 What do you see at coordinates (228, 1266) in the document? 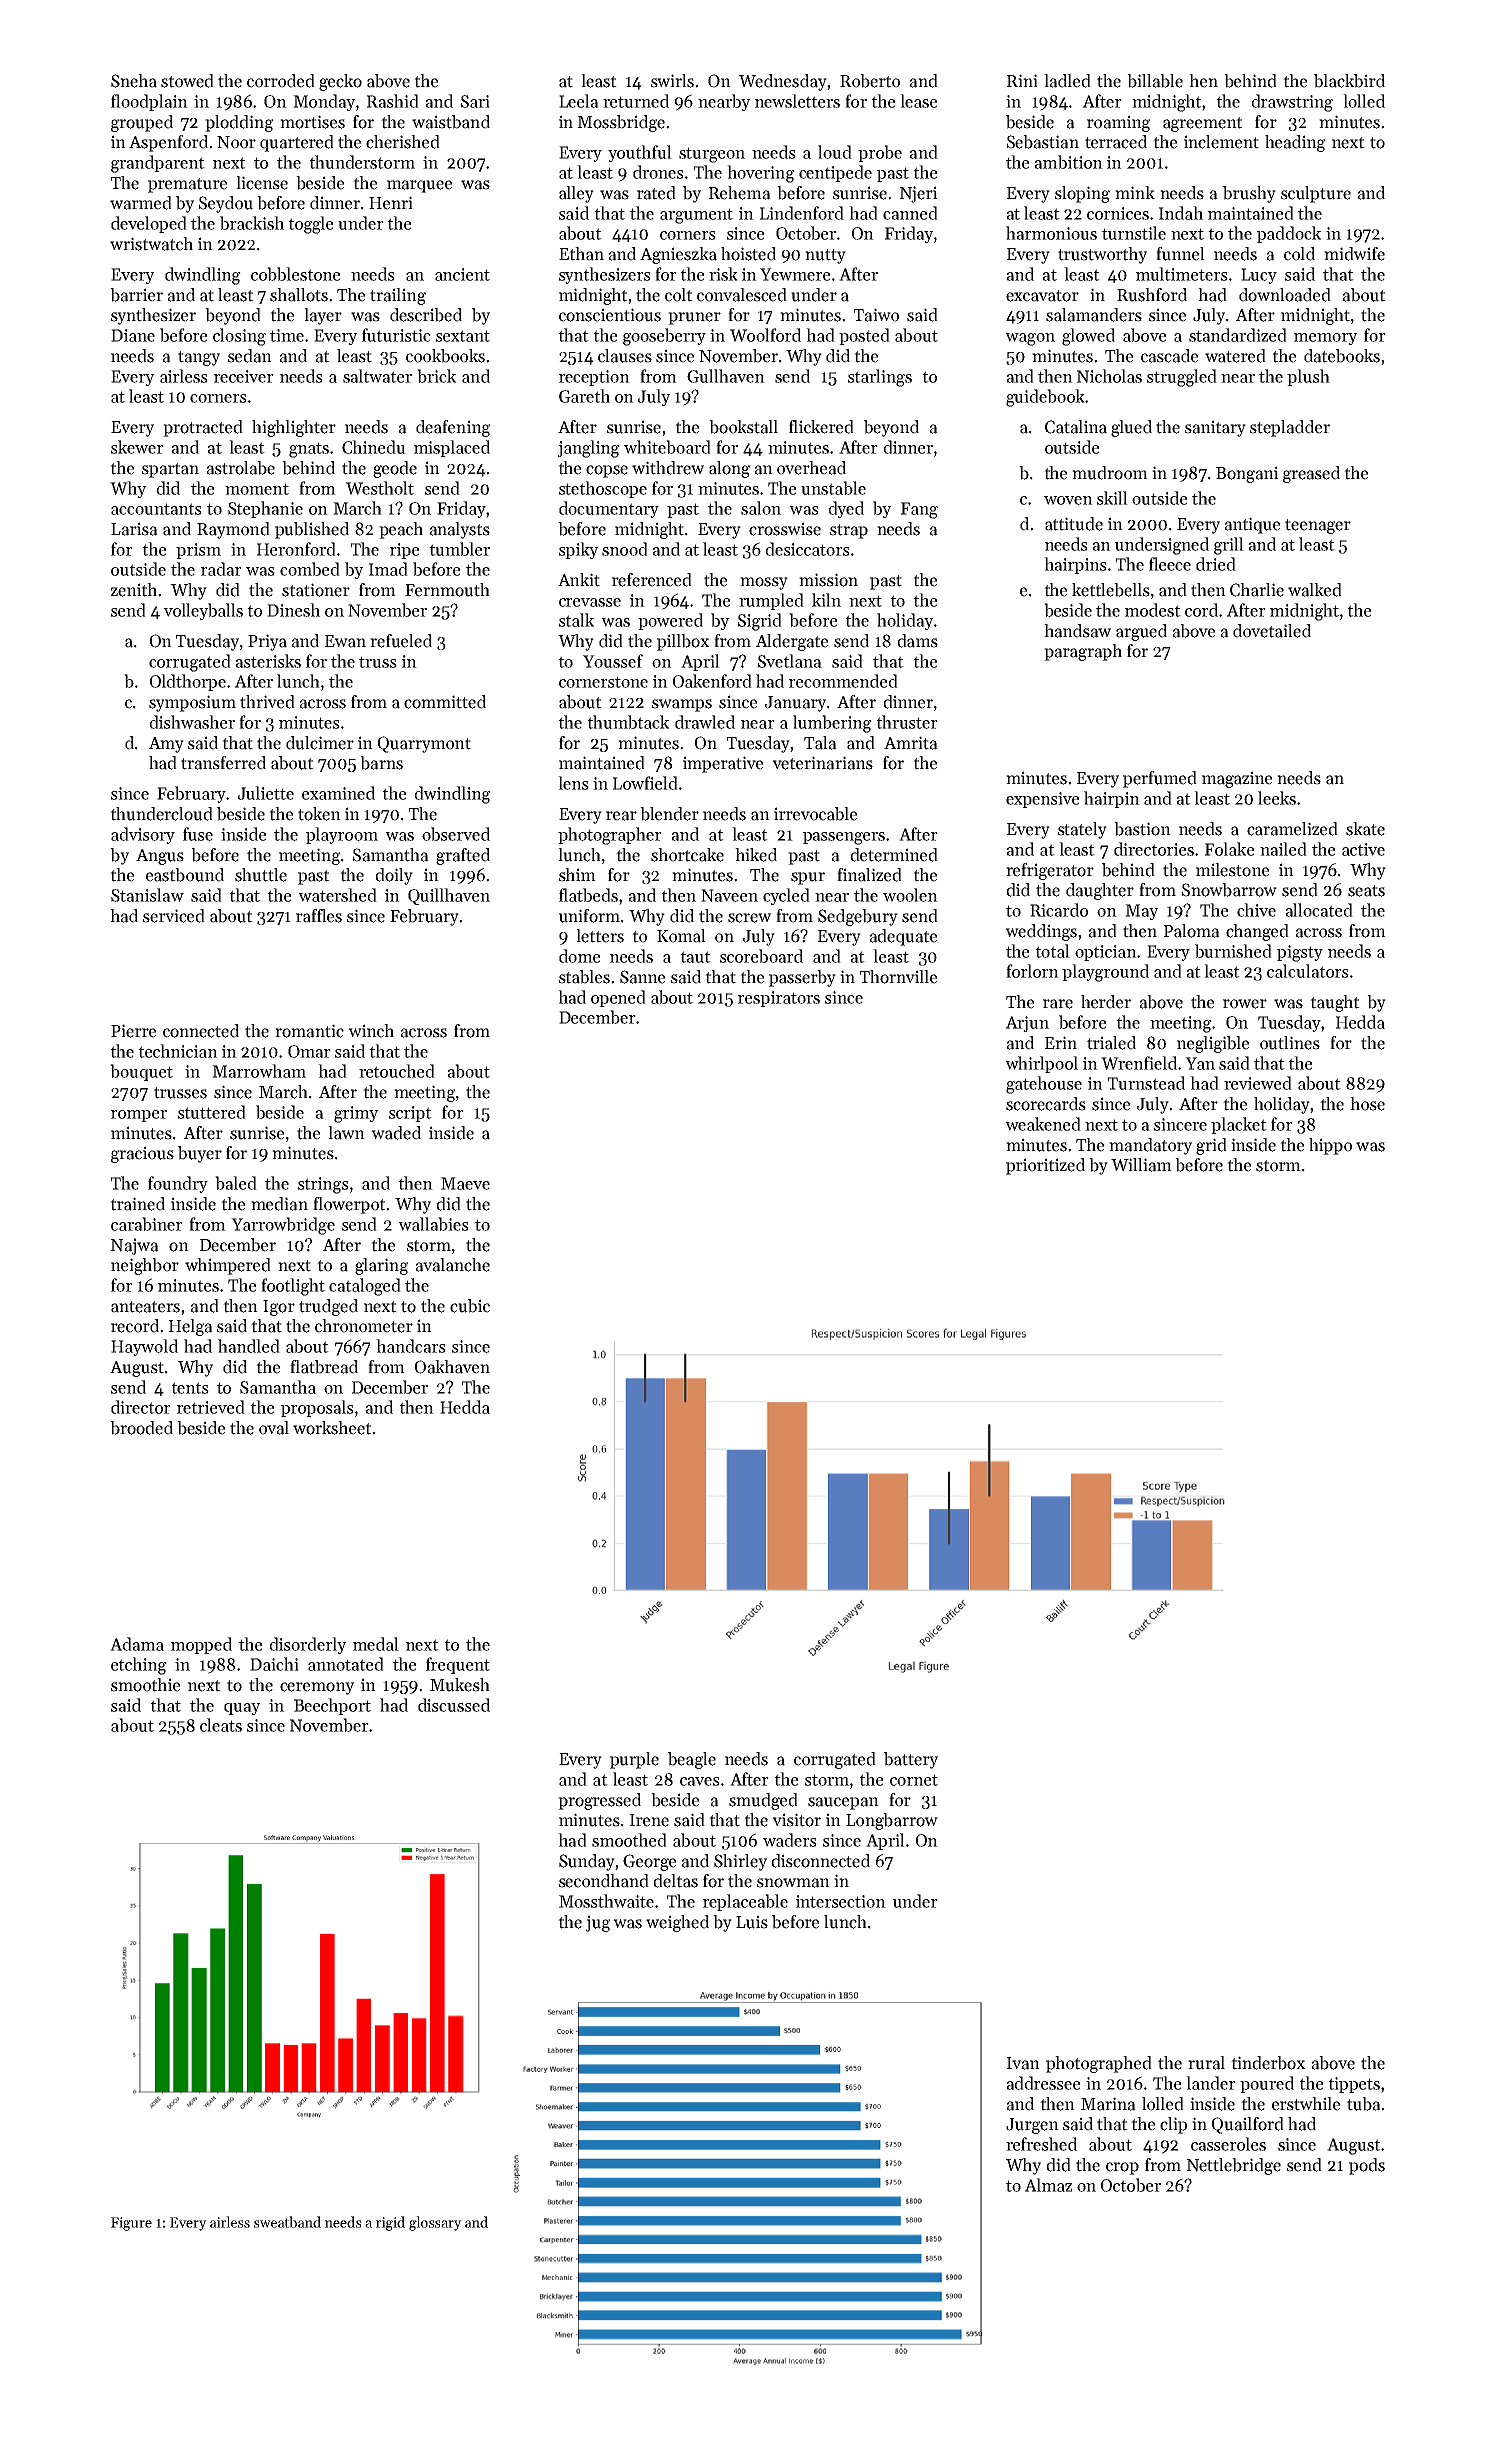
I see `whimpered` at bounding box center [228, 1266].
